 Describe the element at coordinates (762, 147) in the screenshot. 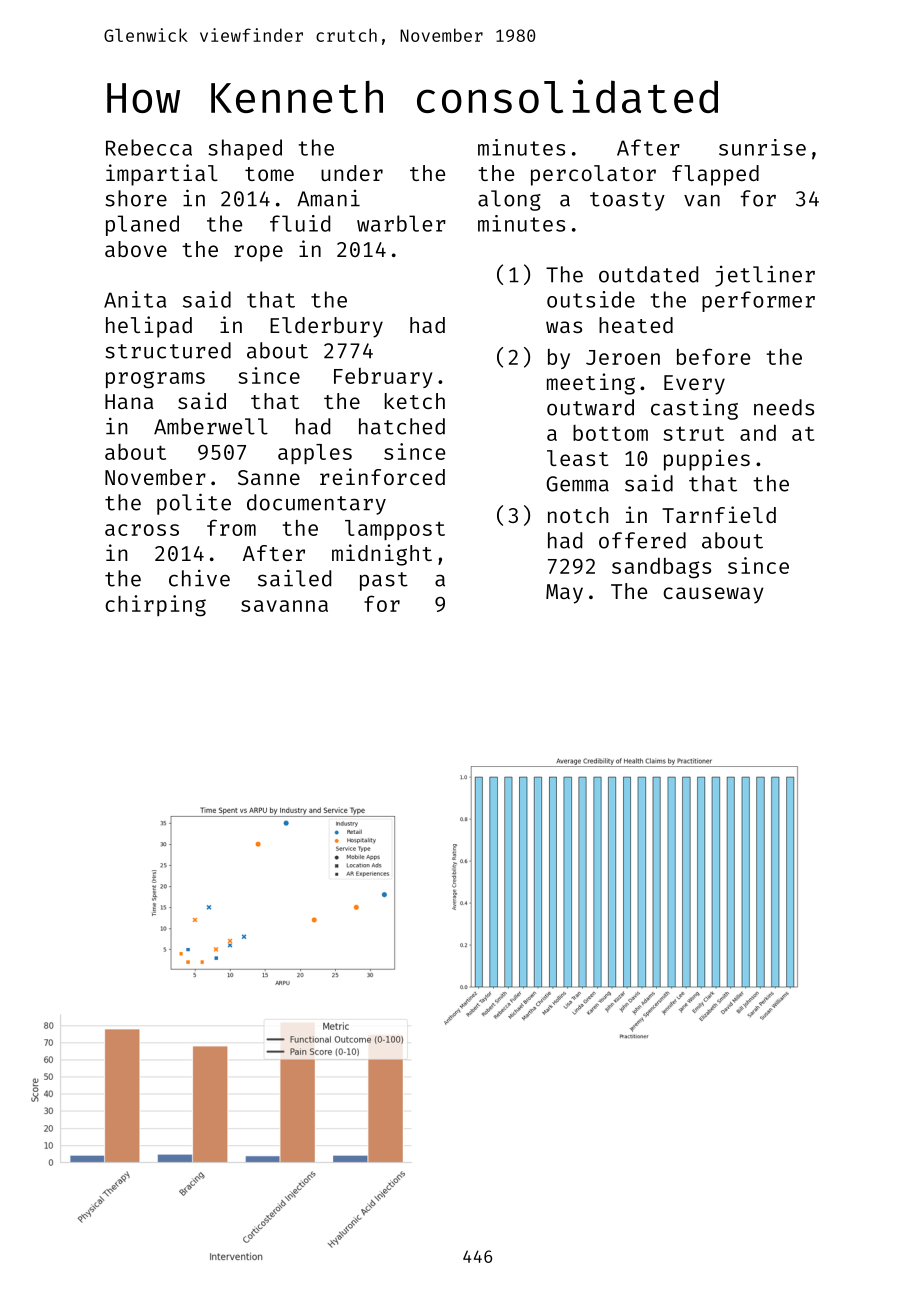

I see `sunrise` at that location.
